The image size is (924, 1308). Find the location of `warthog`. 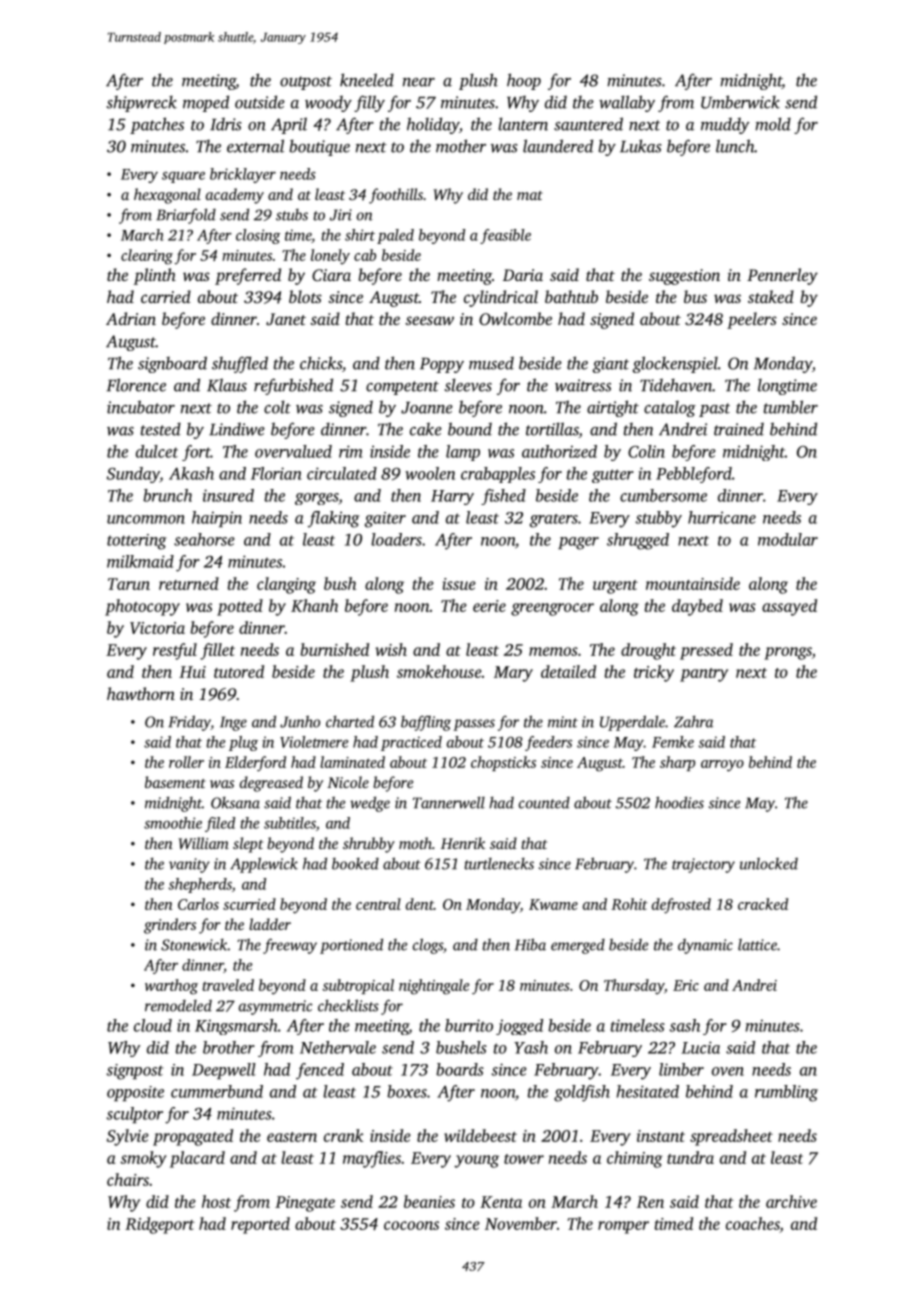

warthog is located at coordinates (171, 987).
